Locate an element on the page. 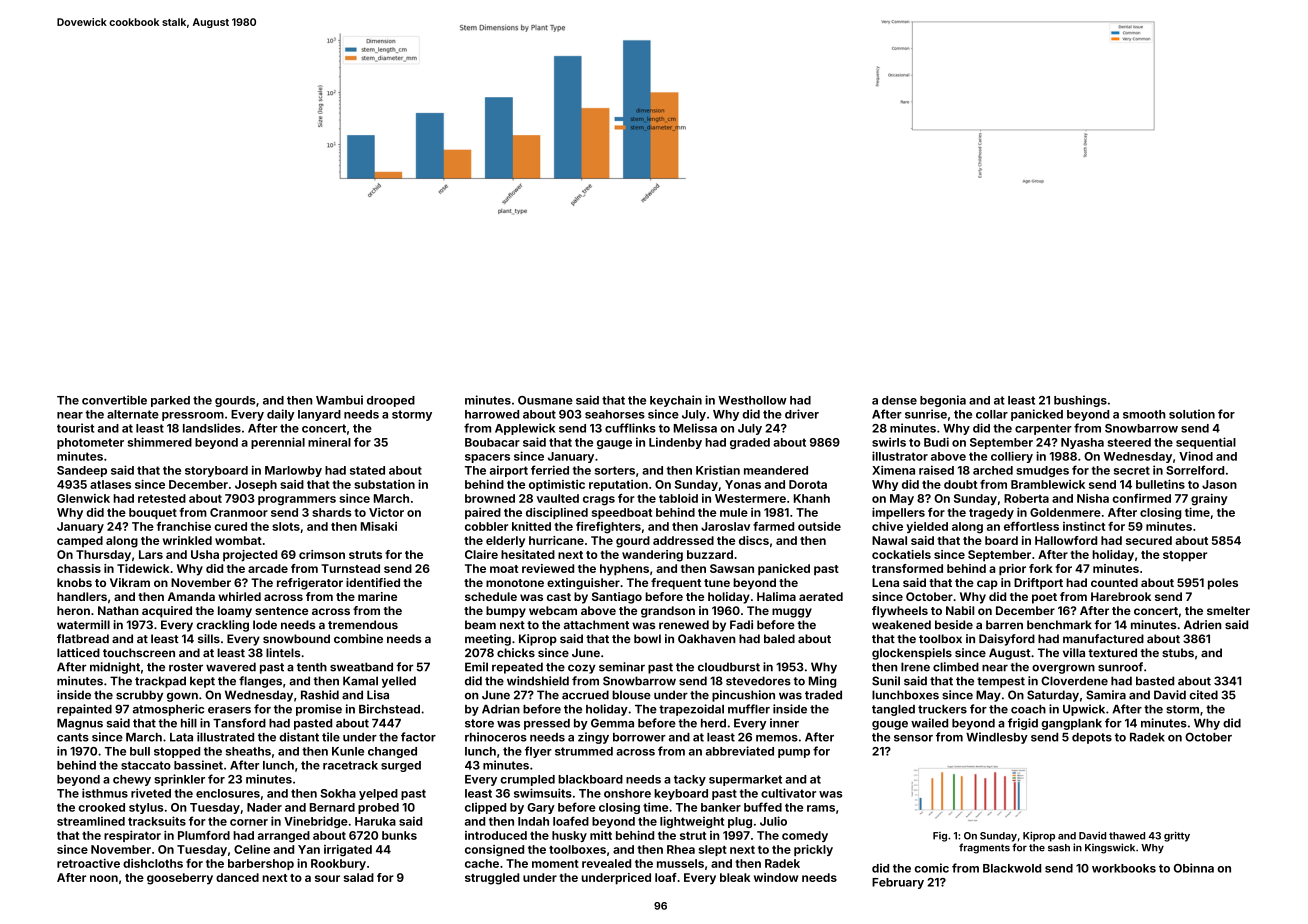 This page has height=924, width=1308. bowl is located at coordinates (647, 638).
